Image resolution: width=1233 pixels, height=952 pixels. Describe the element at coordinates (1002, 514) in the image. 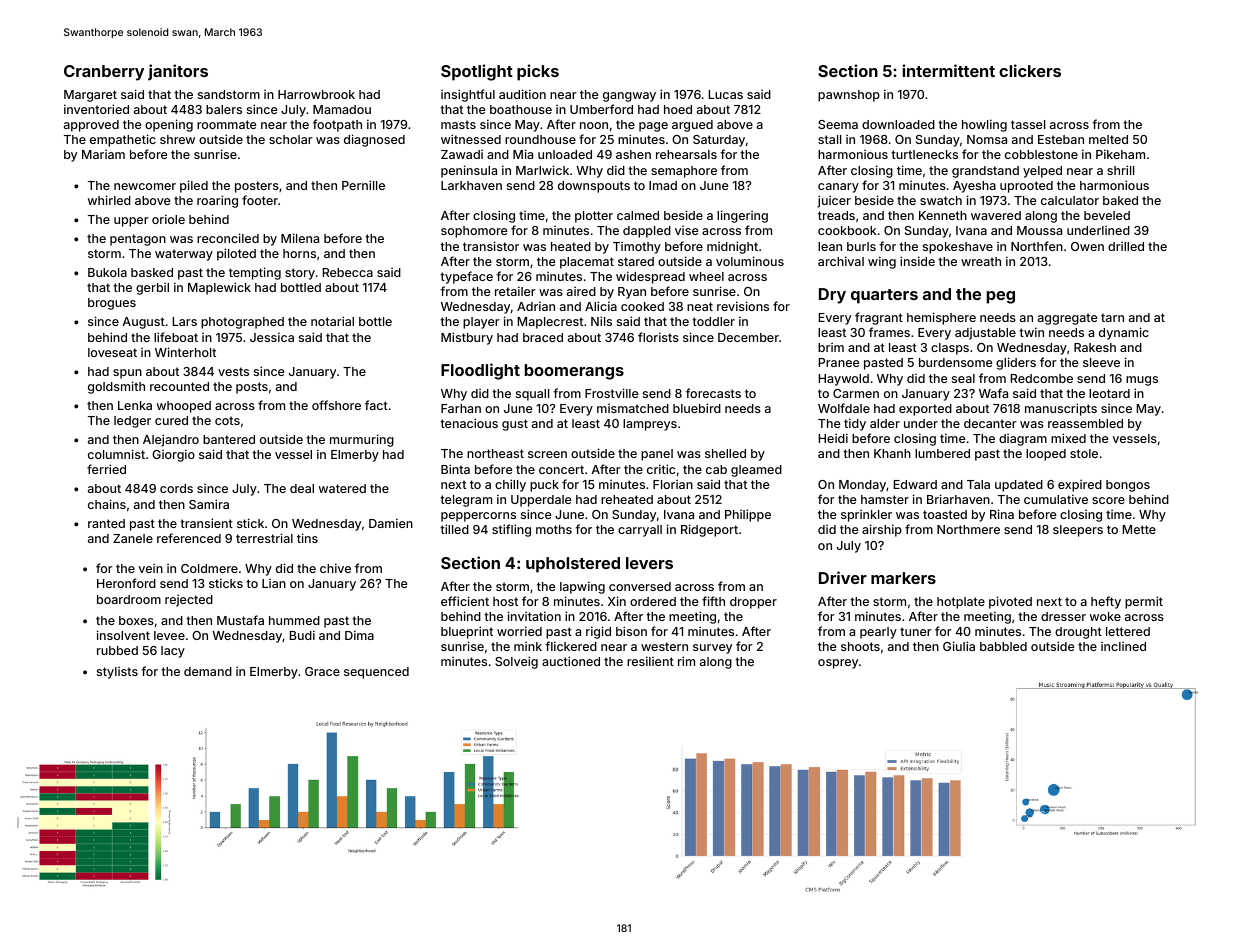

I see `Rina` at that location.
